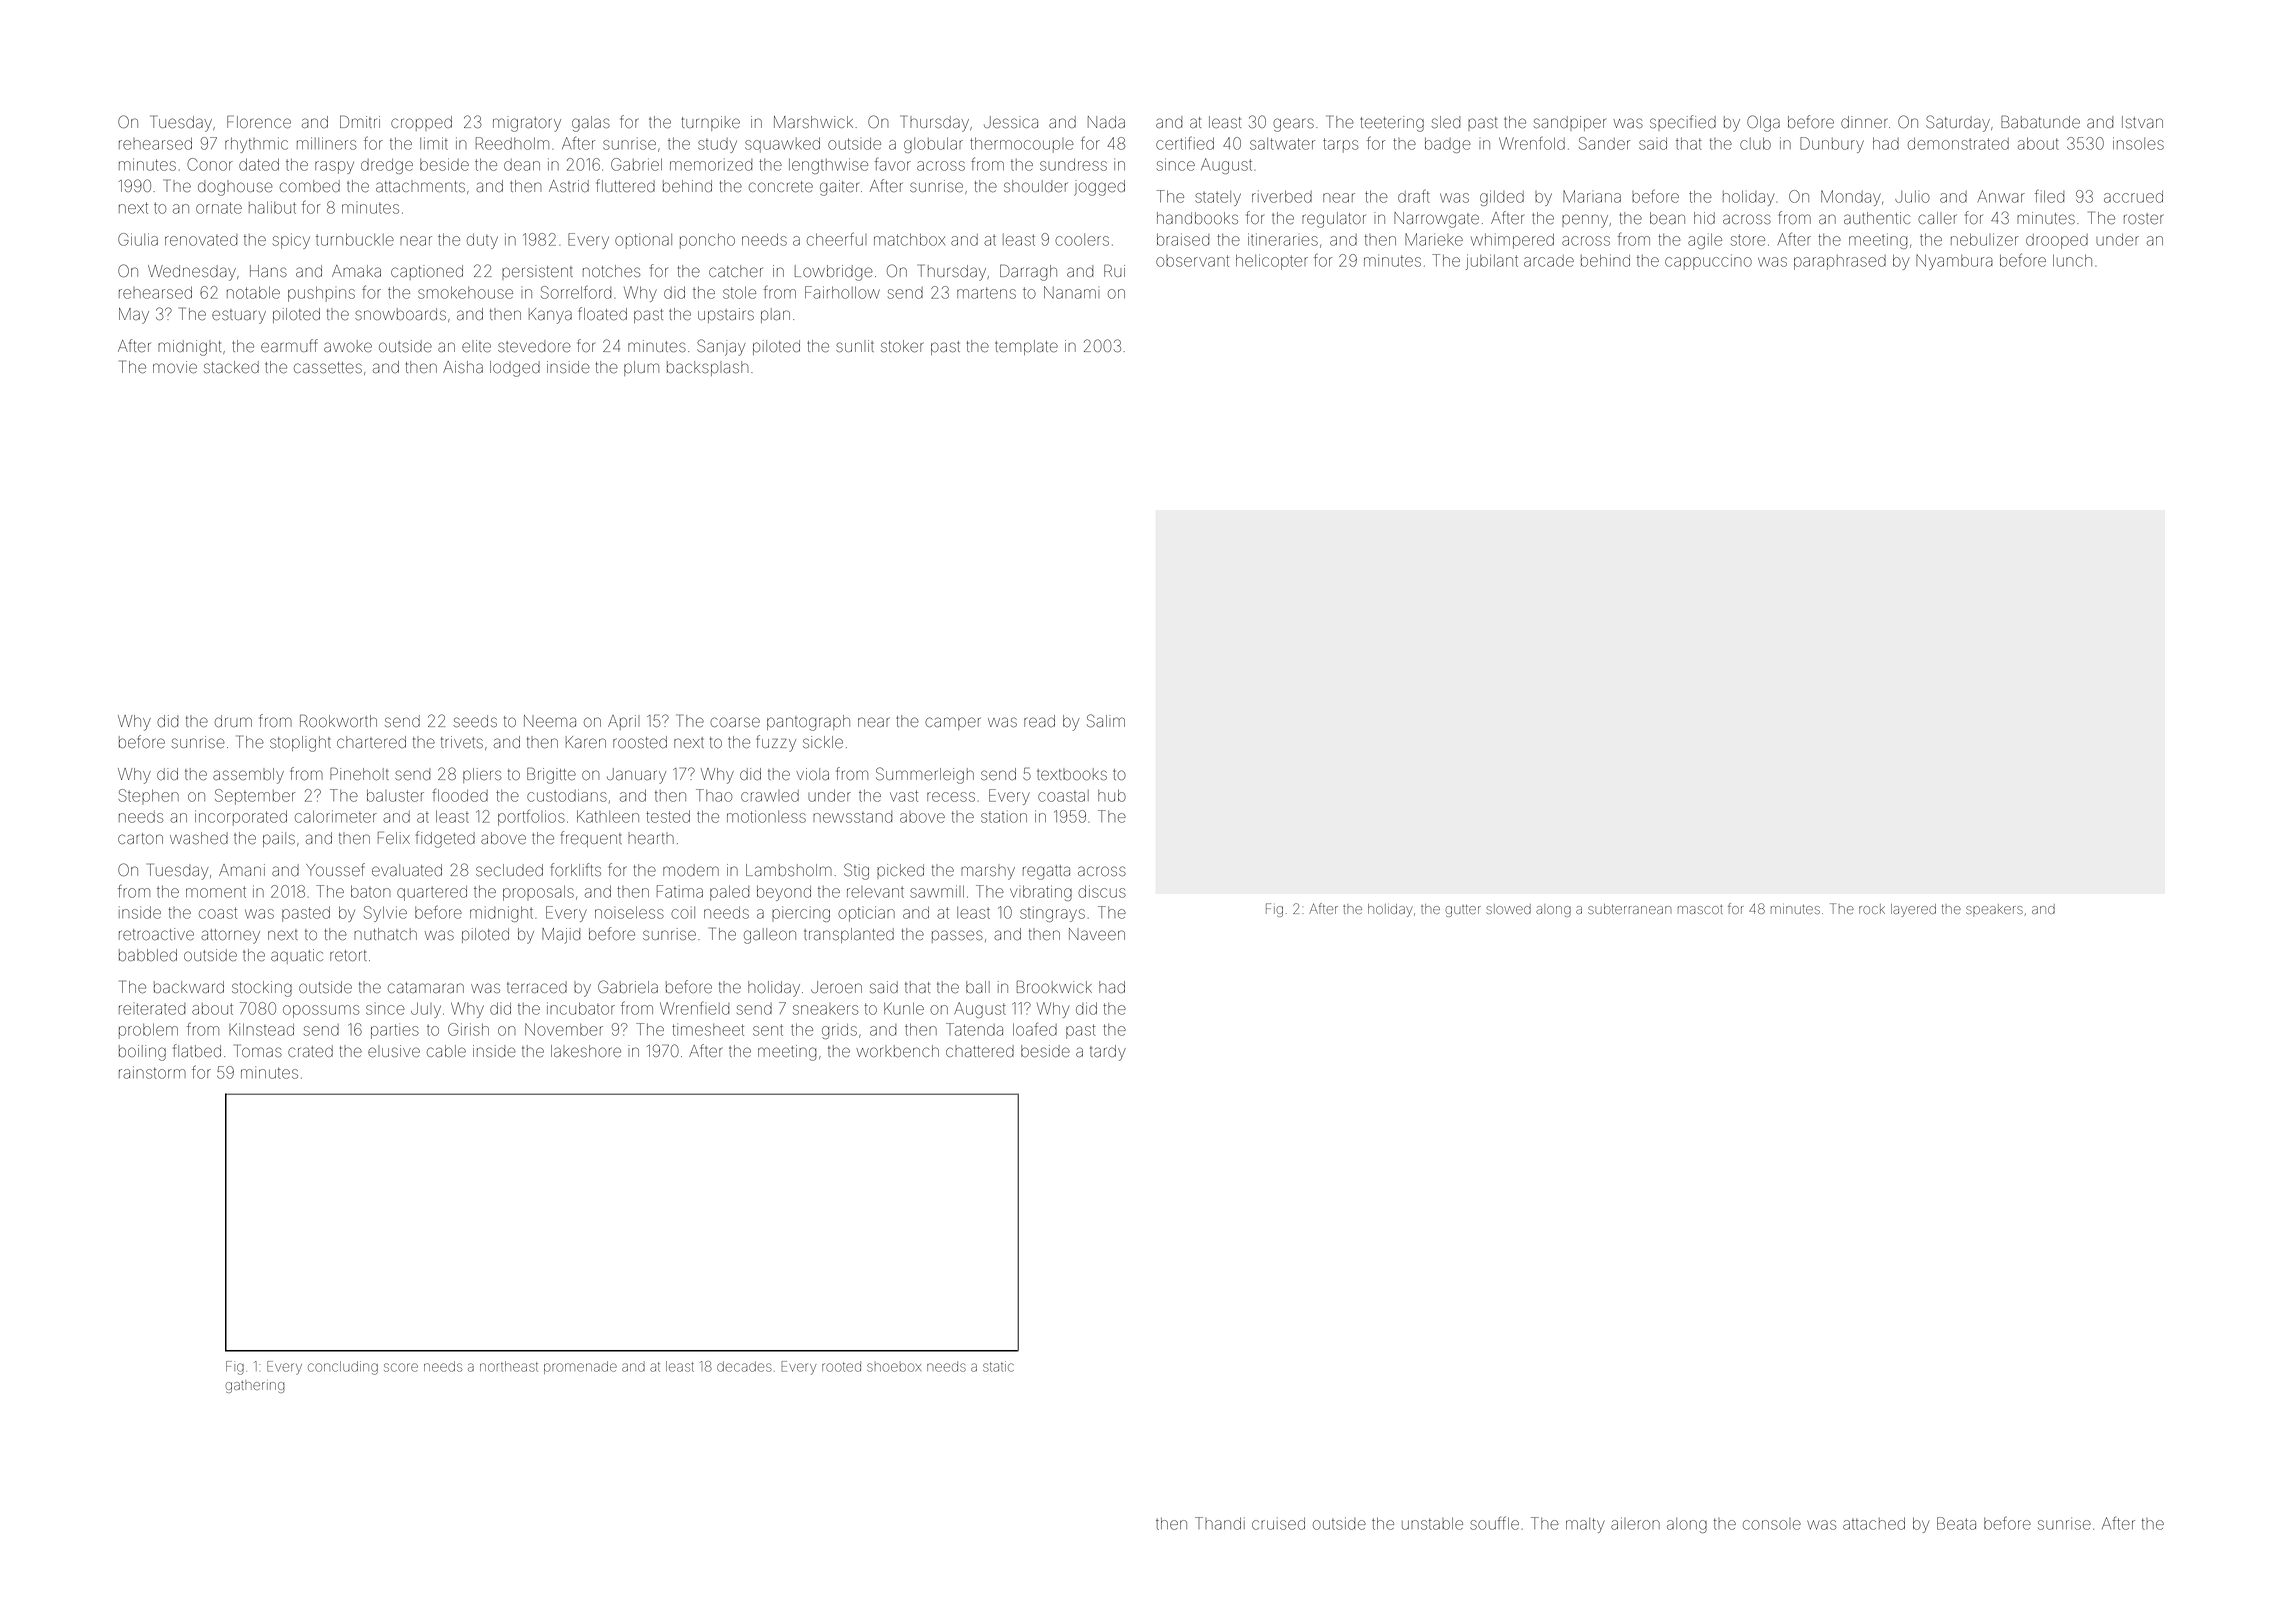  I want to click on viola, so click(812, 774).
